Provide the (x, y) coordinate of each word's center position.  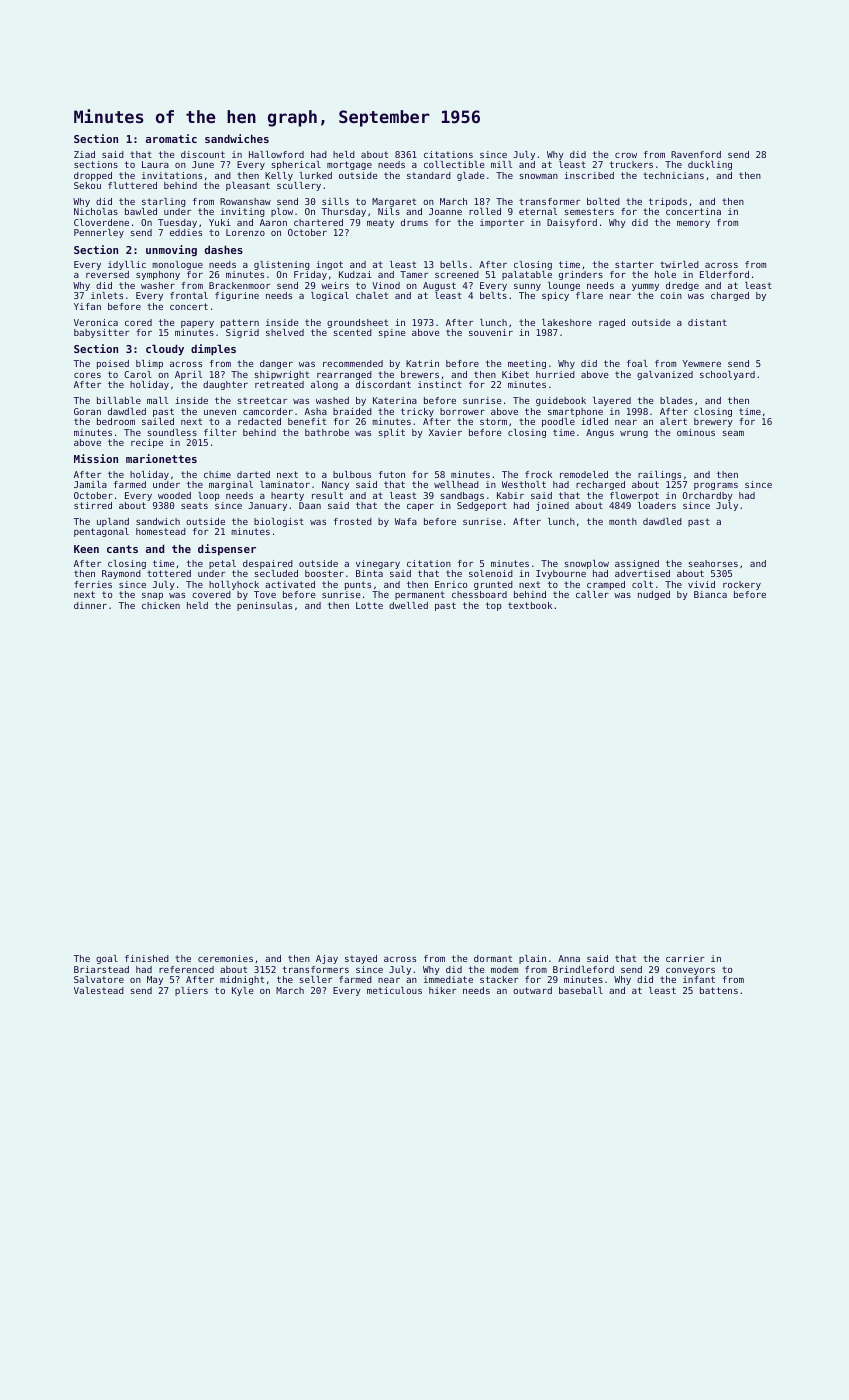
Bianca (710, 594)
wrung (634, 434)
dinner (90, 605)
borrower (462, 411)
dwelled (408, 605)
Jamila (90, 484)
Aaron (273, 222)
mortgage (349, 165)
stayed (361, 959)
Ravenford (696, 154)
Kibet (515, 374)
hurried (555, 374)
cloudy (165, 350)
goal (107, 959)
